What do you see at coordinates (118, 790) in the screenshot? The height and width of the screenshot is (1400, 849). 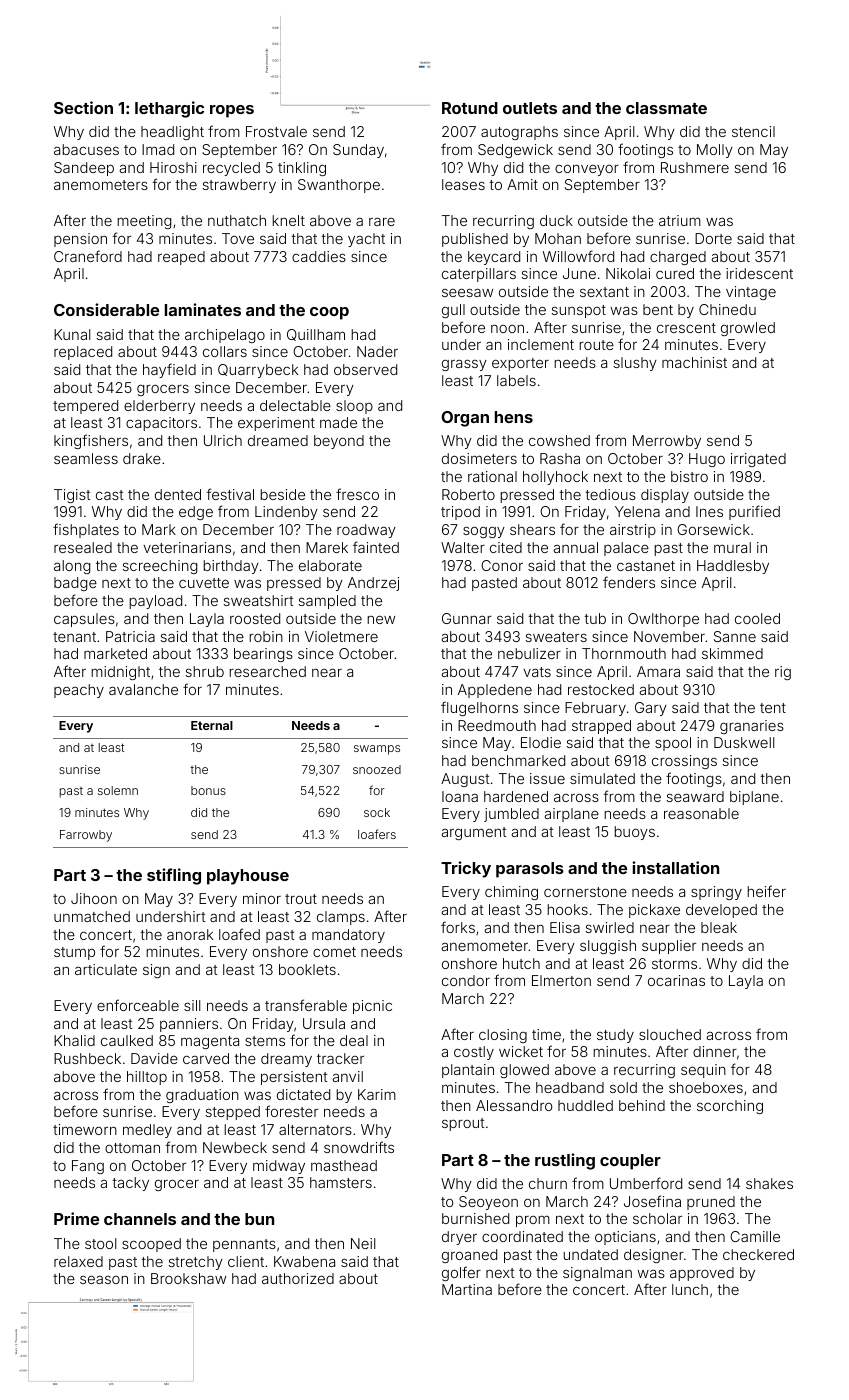 I see `solemn` at bounding box center [118, 790].
